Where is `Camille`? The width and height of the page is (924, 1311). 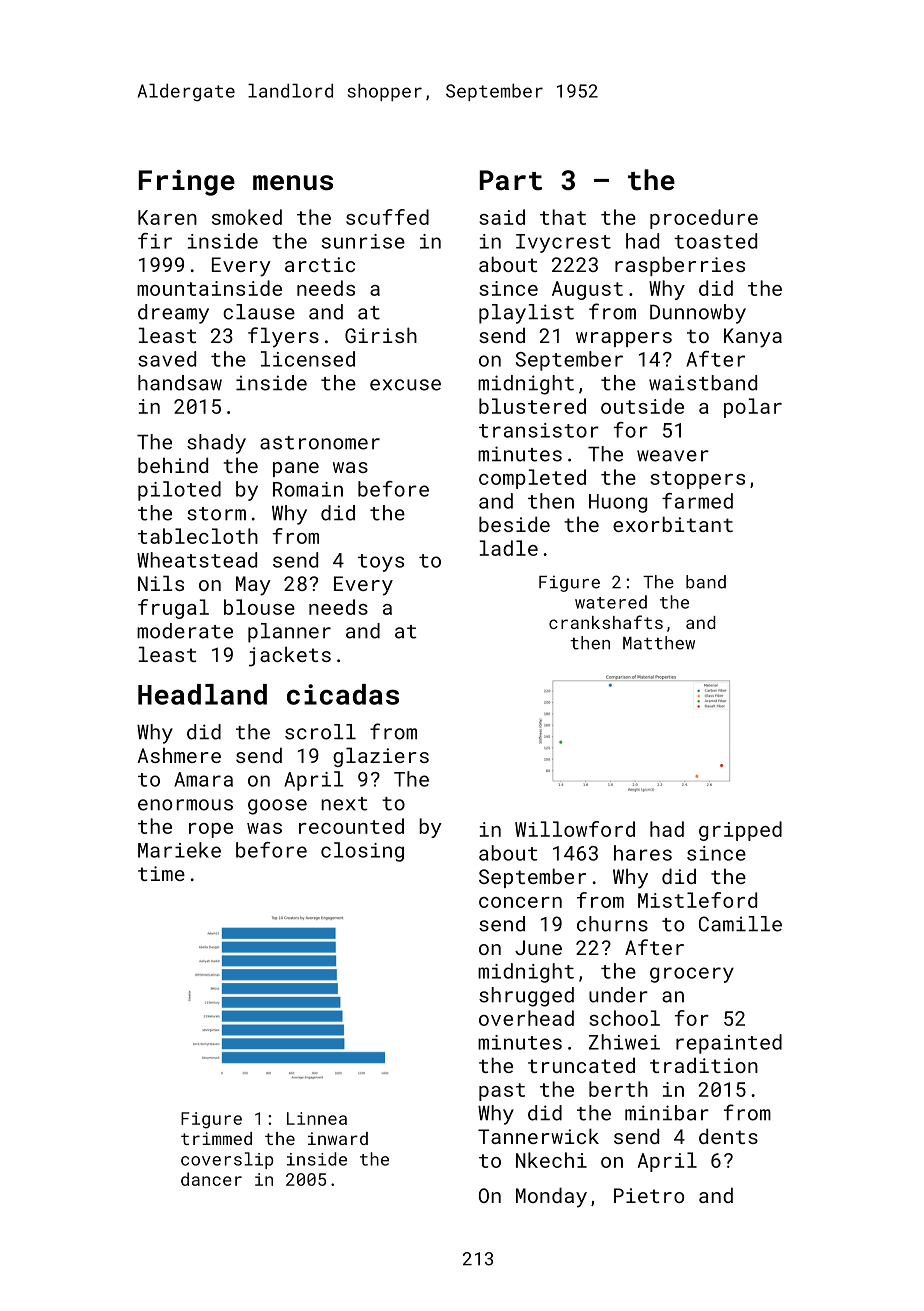 Camille is located at coordinates (740, 924).
